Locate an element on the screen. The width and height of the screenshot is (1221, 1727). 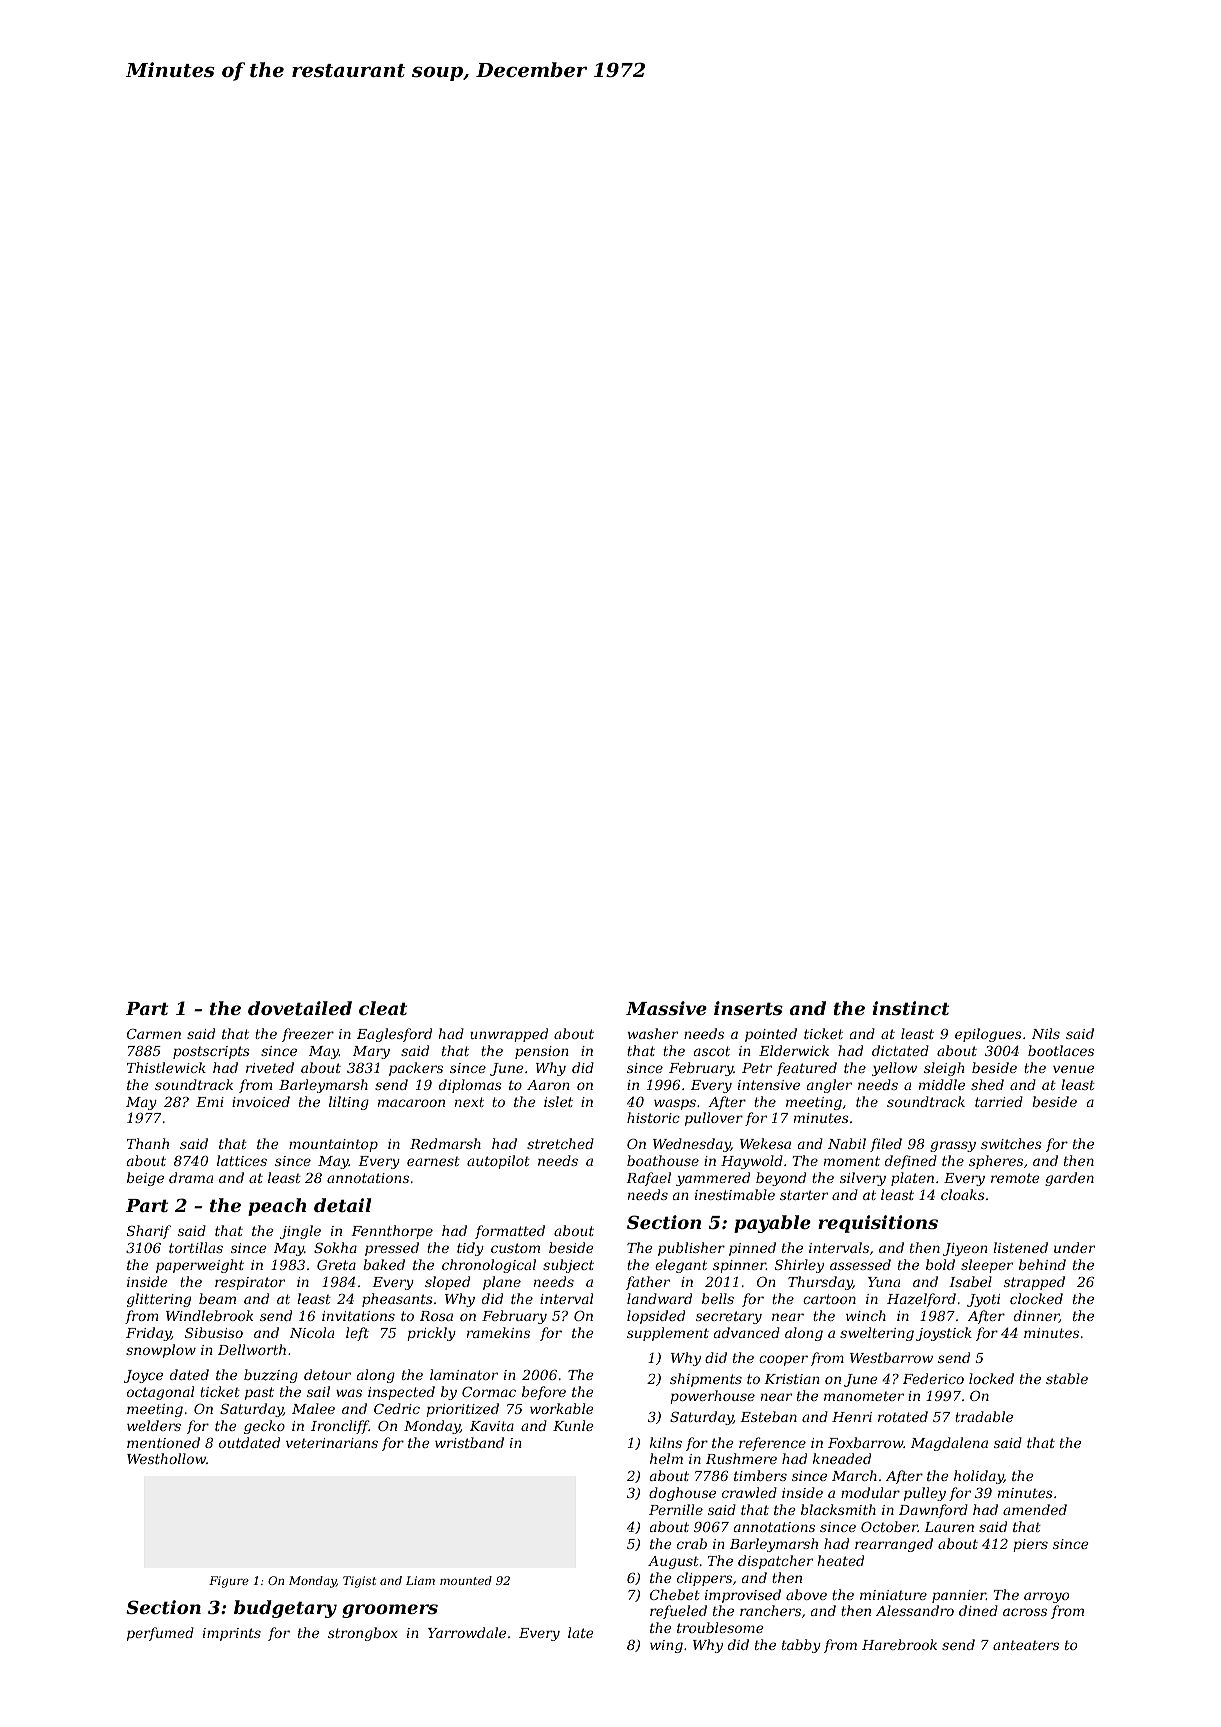
boathouse is located at coordinates (663, 1160).
